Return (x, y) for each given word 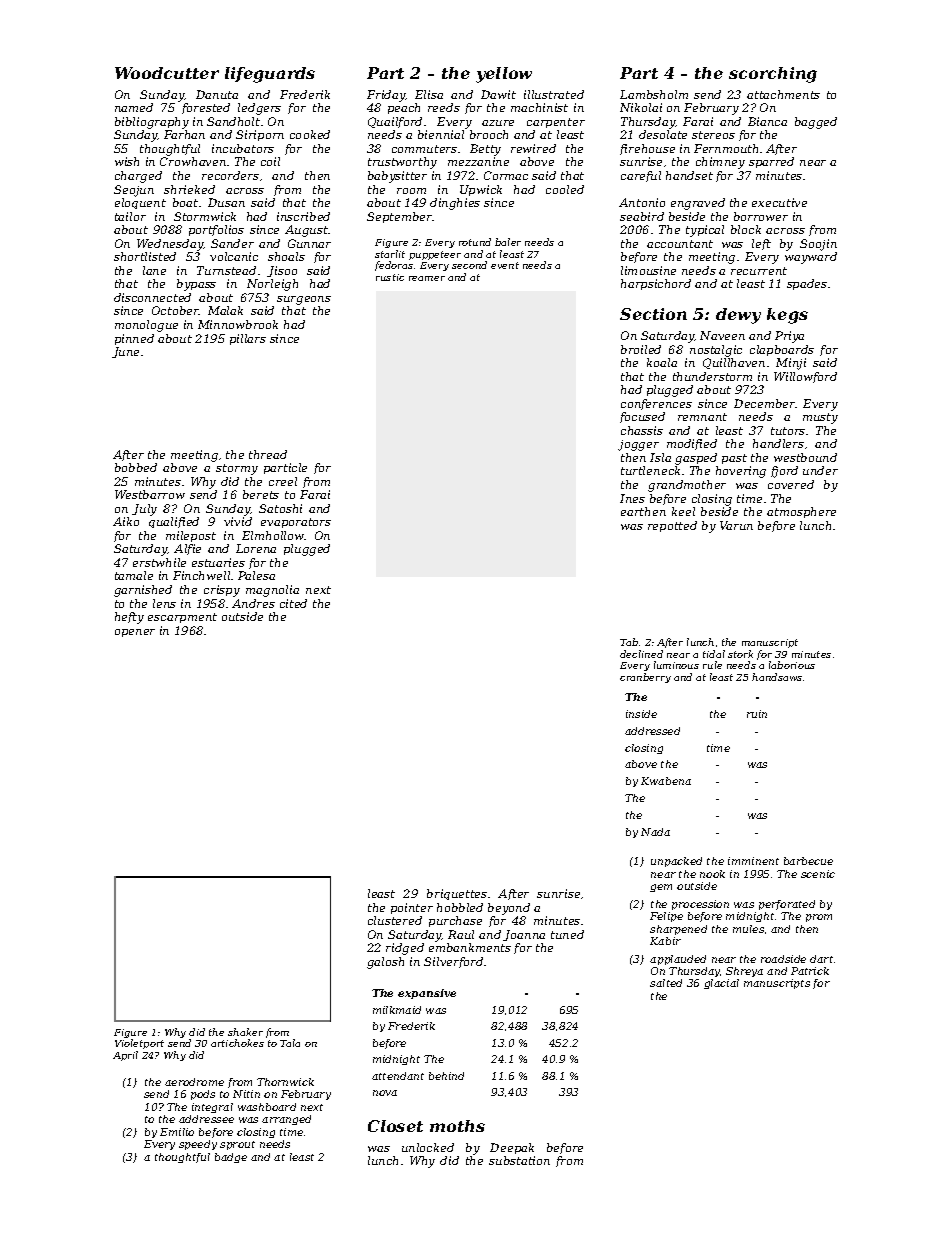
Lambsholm (654, 94)
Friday (386, 96)
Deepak (512, 1148)
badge (231, 1158)
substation (519, 1160)
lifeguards (270, 75)
